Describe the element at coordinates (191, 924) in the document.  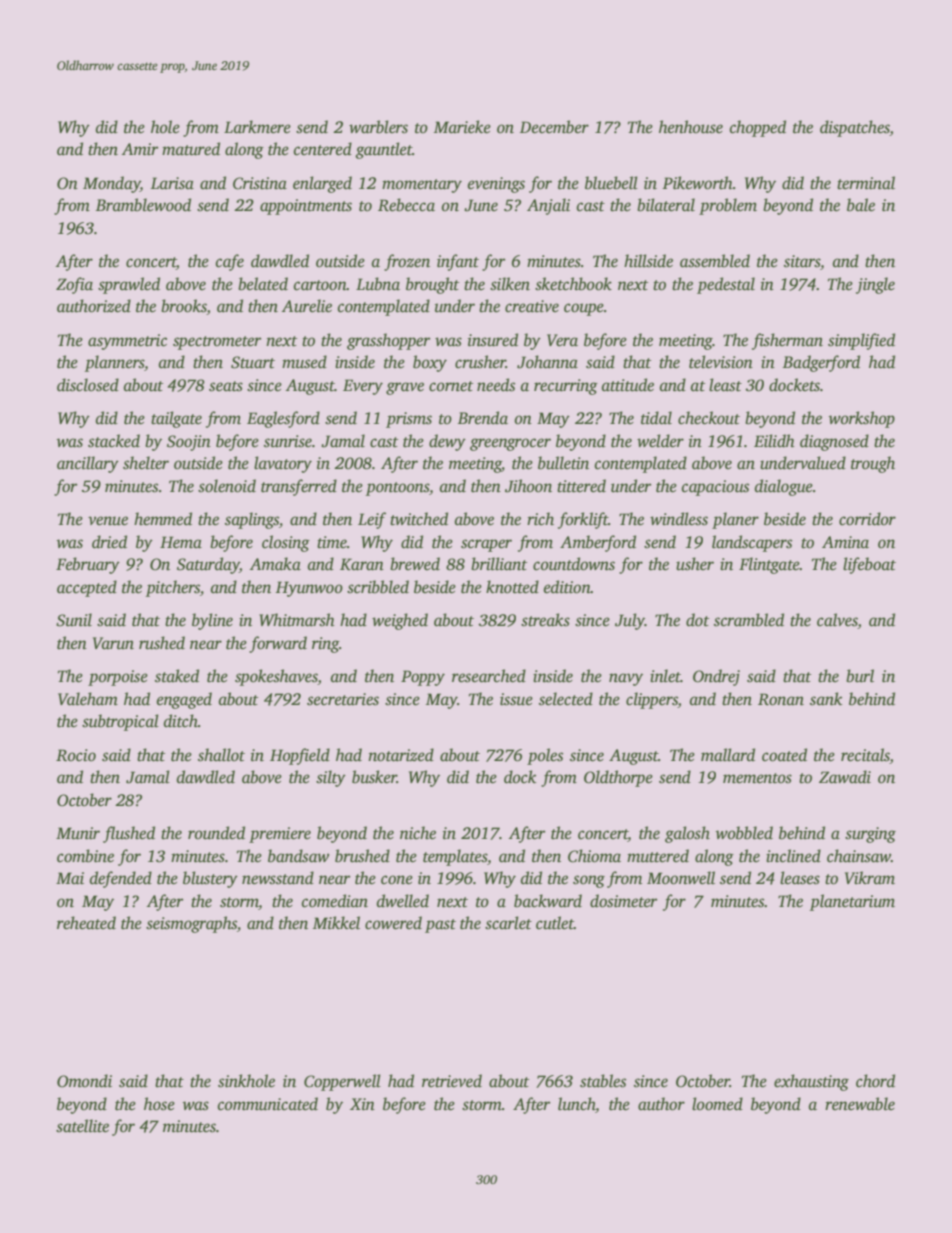
I see `seismographs` at that location.
